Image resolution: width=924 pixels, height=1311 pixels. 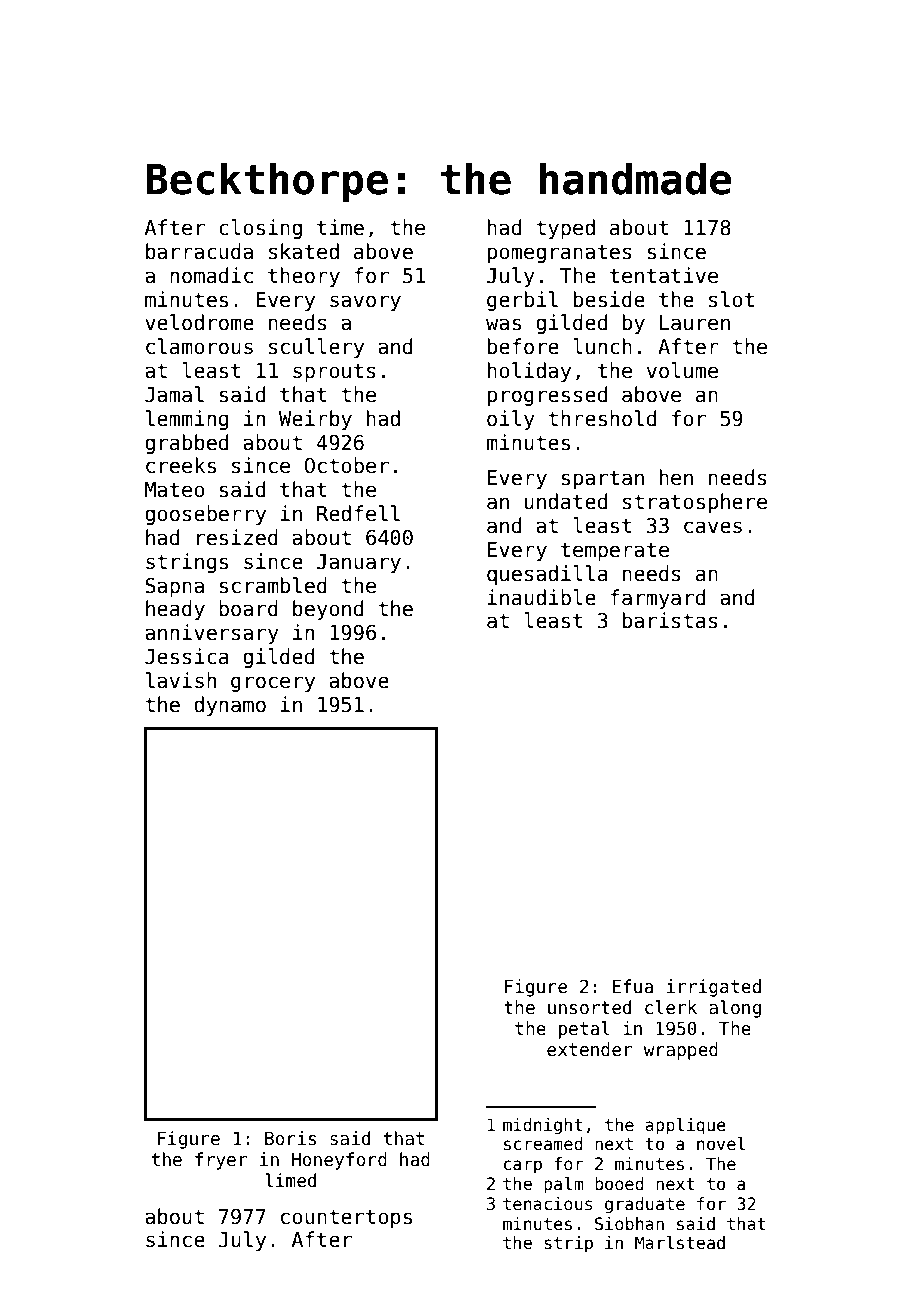 What do you see at coordinates (522, 301) in the document?
I see `gerbil` at bounding box center [522, 301].
